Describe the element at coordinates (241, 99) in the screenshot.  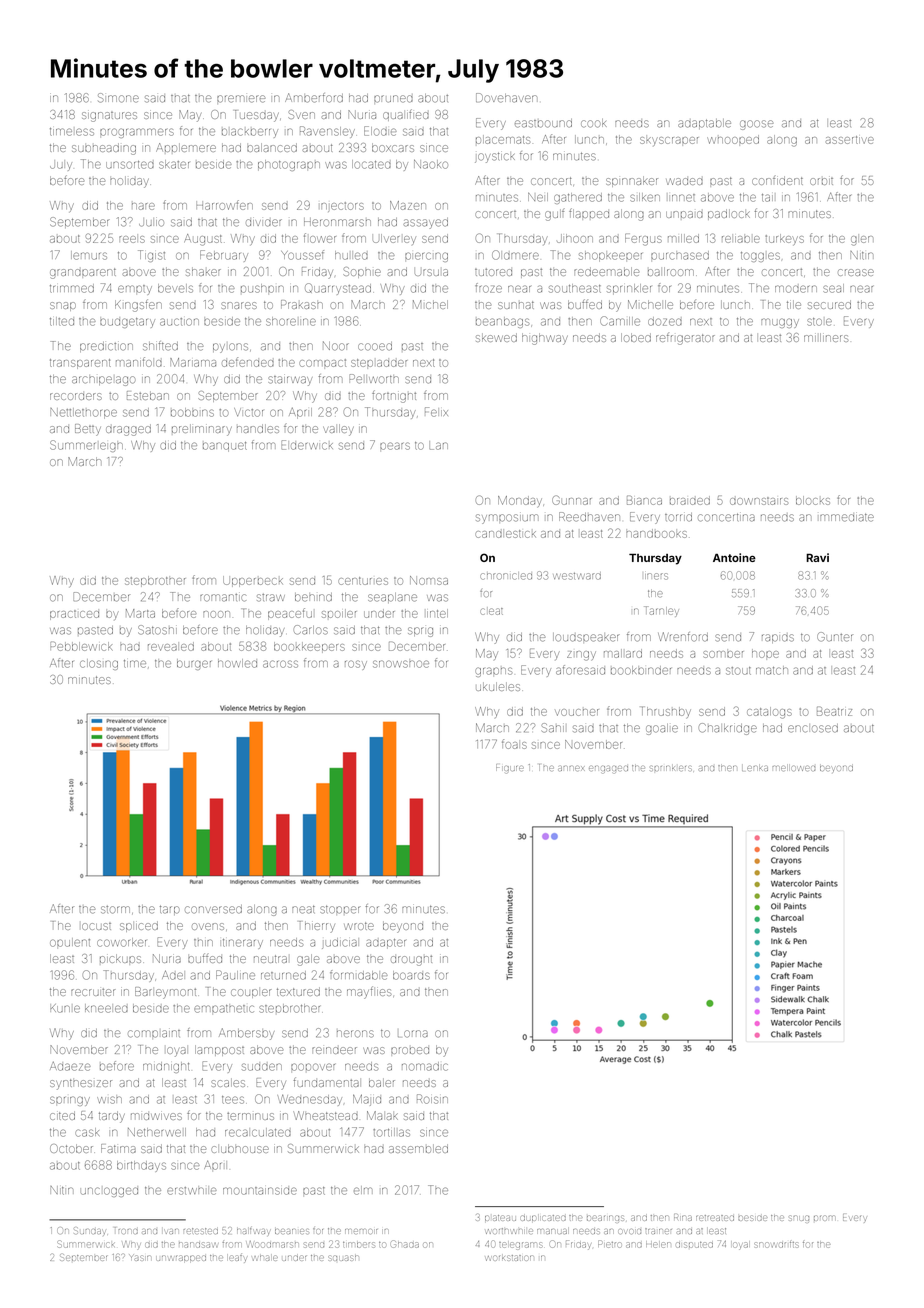
I see `premiere` at that location.
